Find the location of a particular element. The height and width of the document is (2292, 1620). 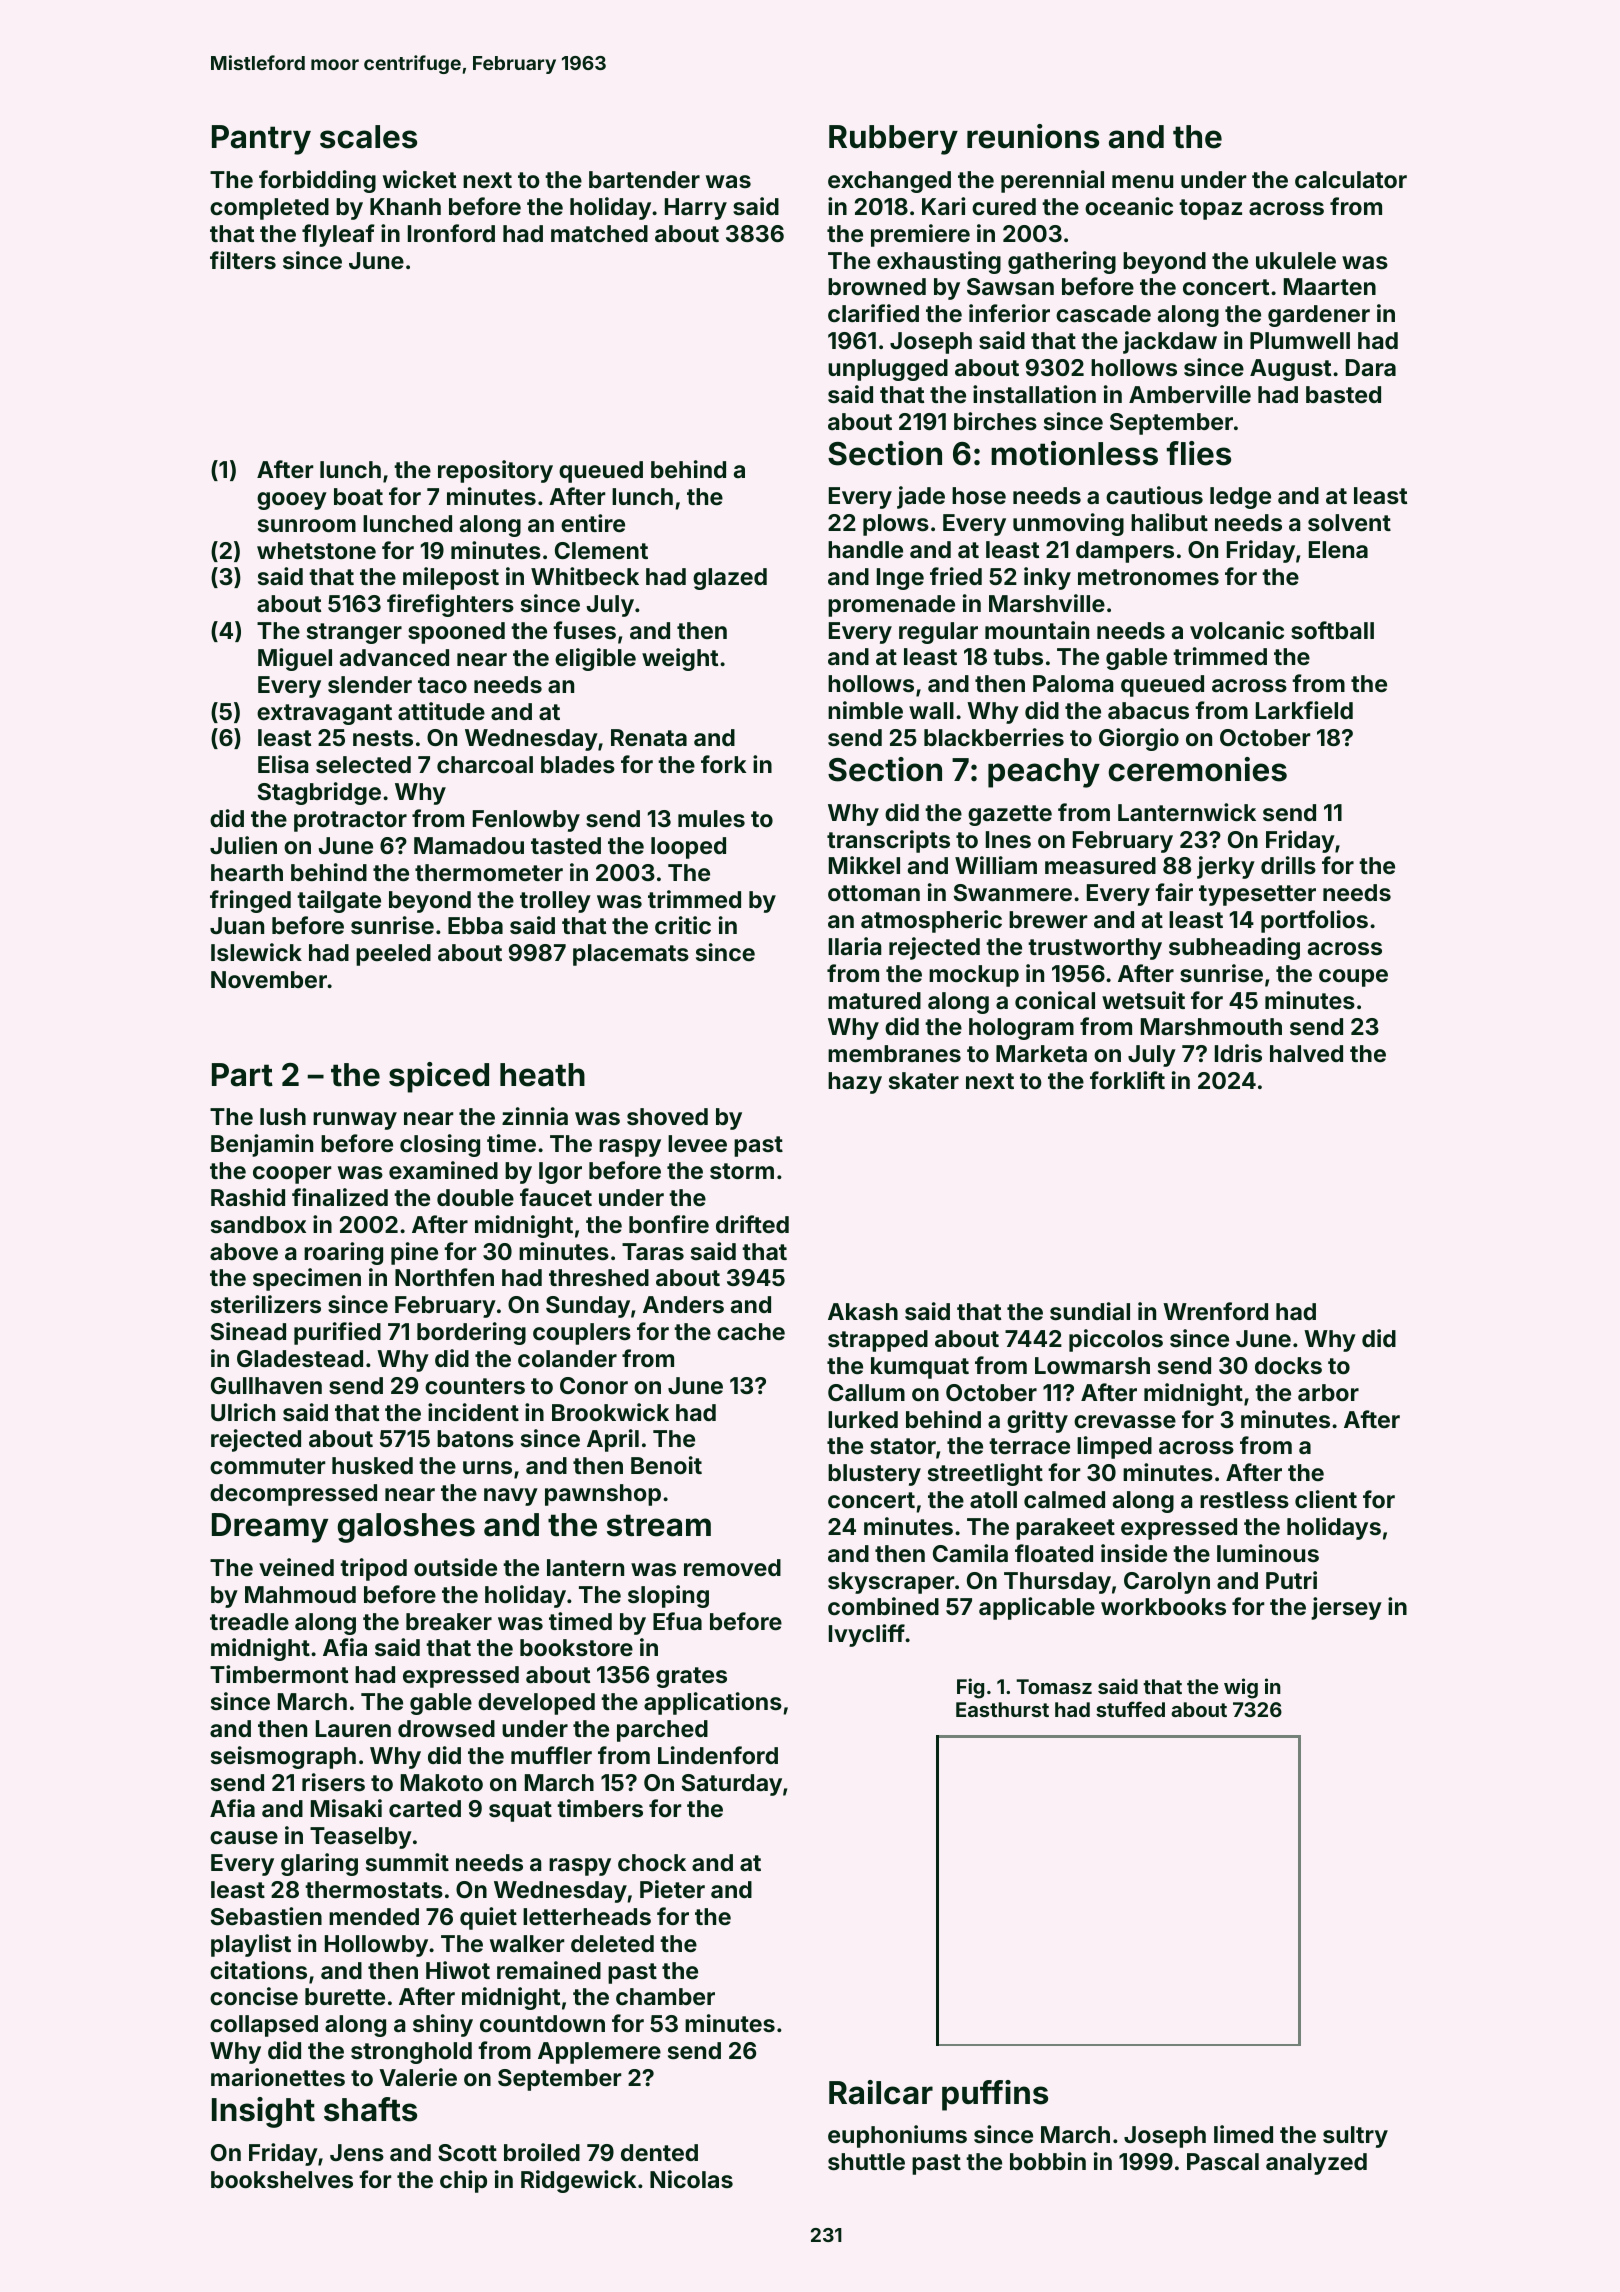

shafts is located at coordinates (370, 2109).
